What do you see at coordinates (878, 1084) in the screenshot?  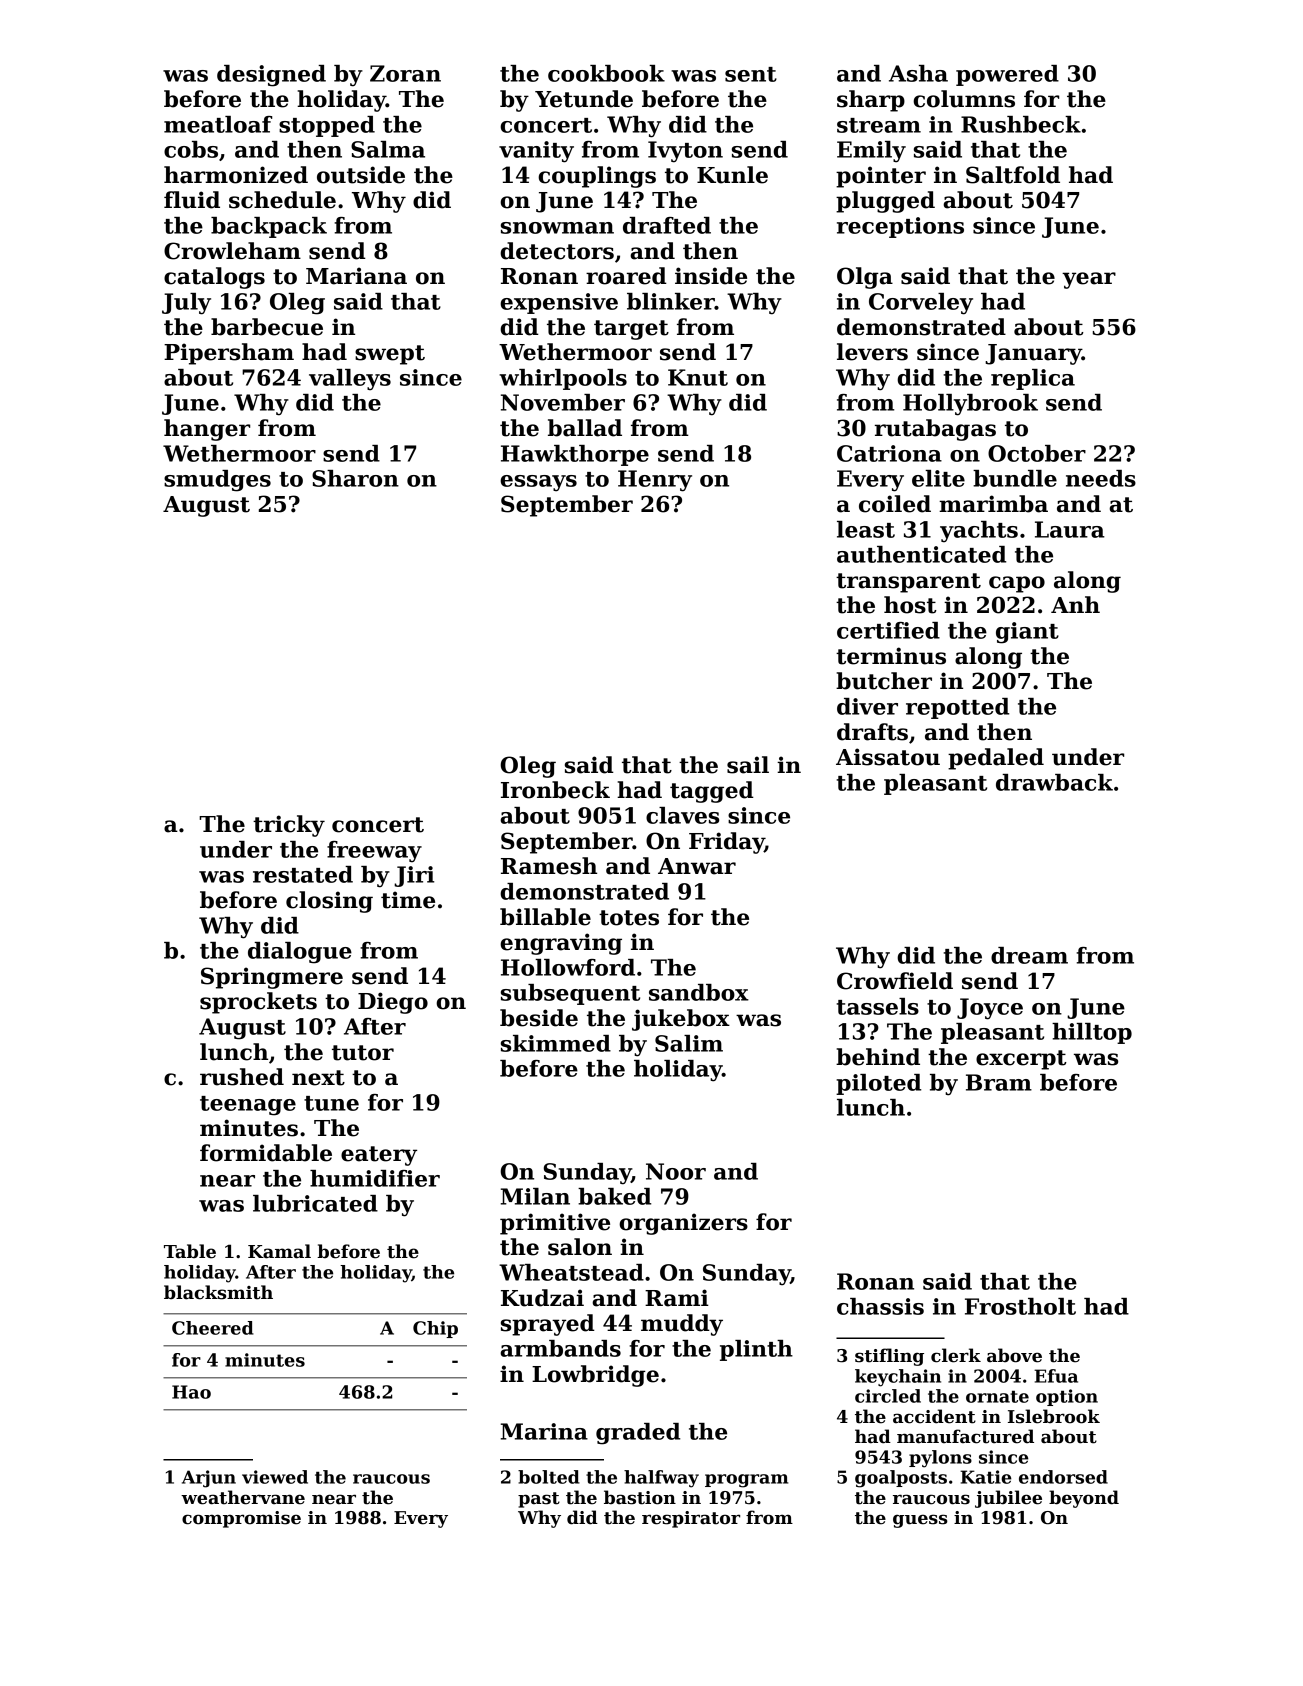 I see `piloted` at bounding box center [878, 1084].
